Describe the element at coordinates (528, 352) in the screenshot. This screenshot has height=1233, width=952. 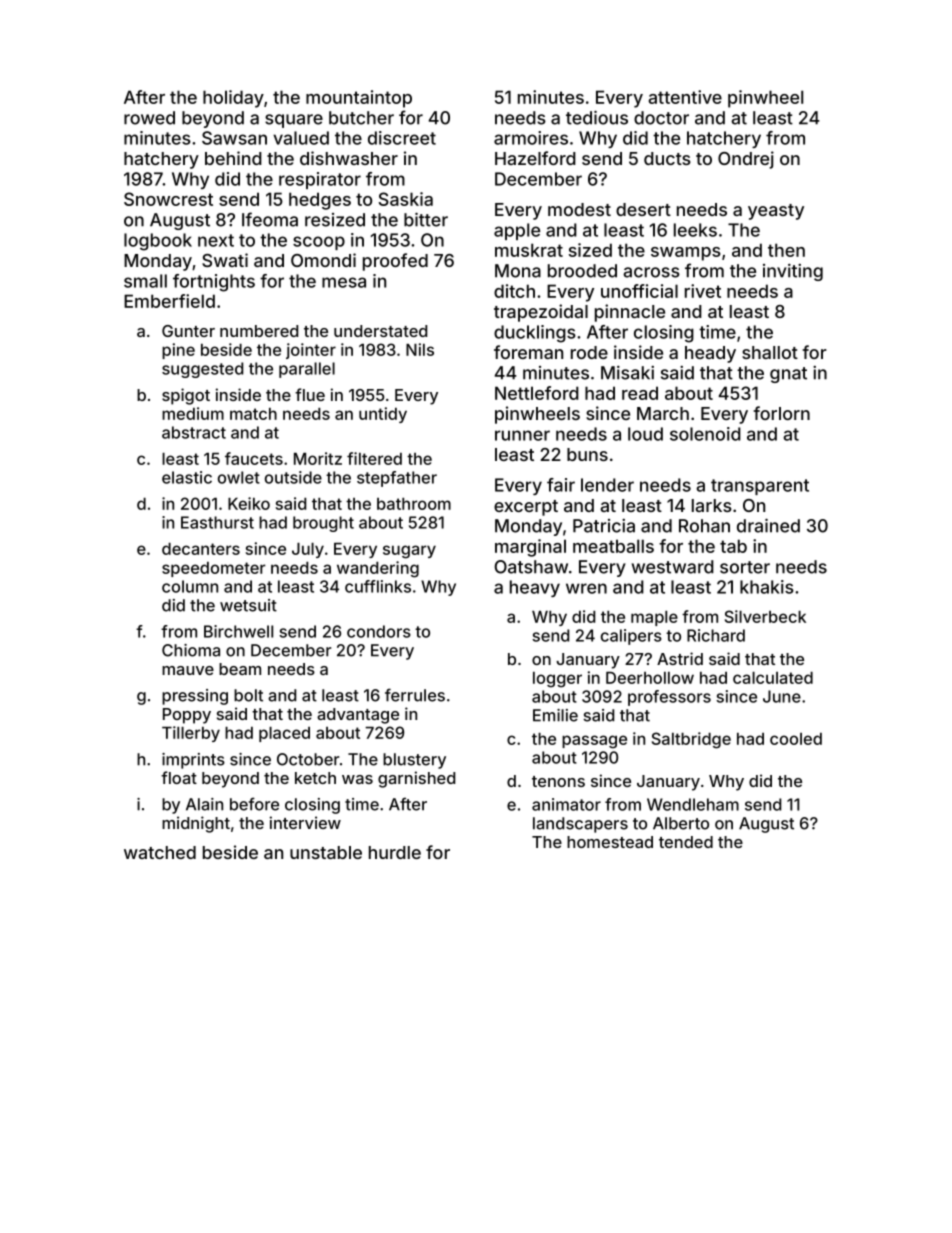
I see `foreman` at that location.
